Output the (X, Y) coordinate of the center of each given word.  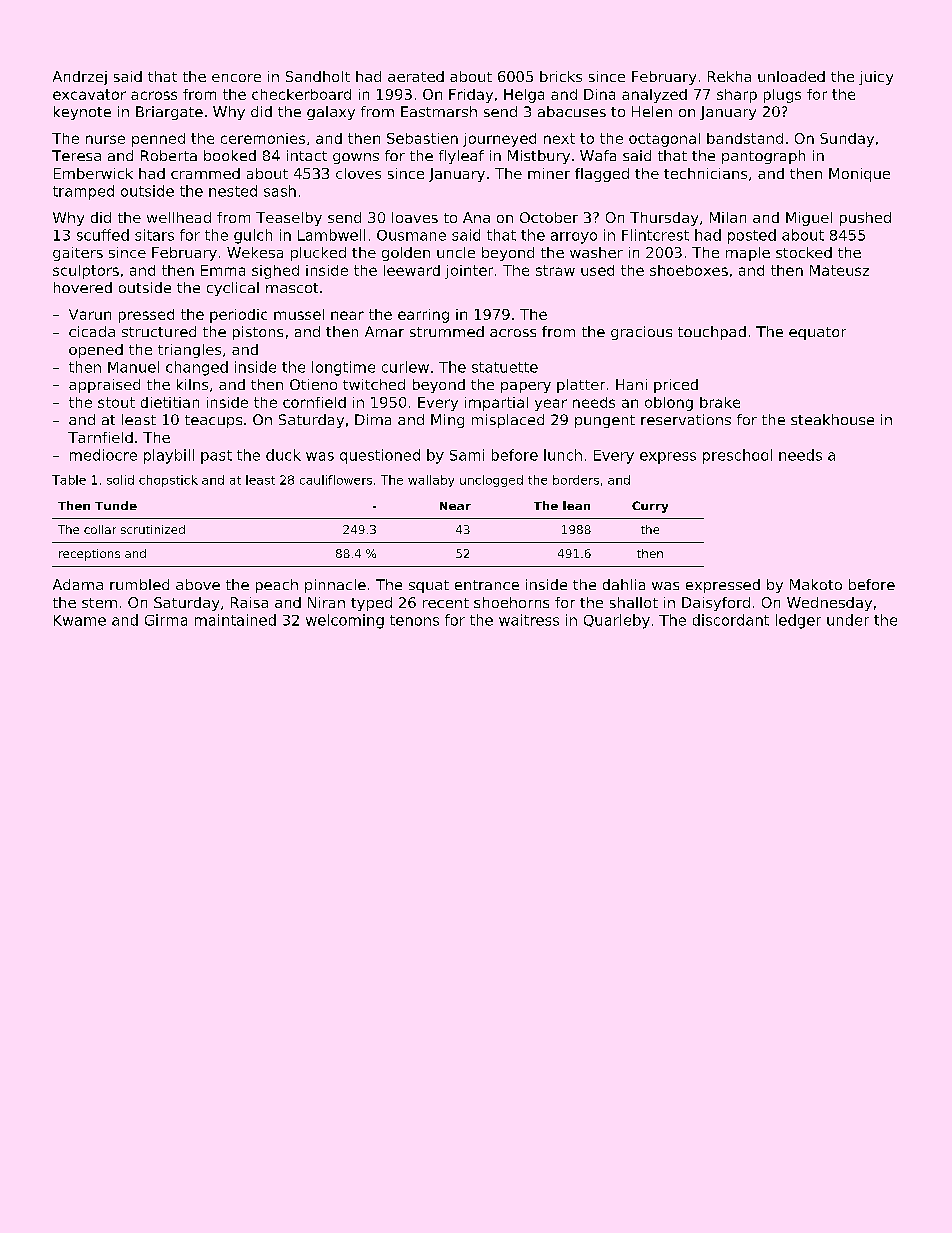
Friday (471, 96)
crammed (205, 173)
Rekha (729, 76)
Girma (166, 620)
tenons (414, 620)
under (848, 620)
